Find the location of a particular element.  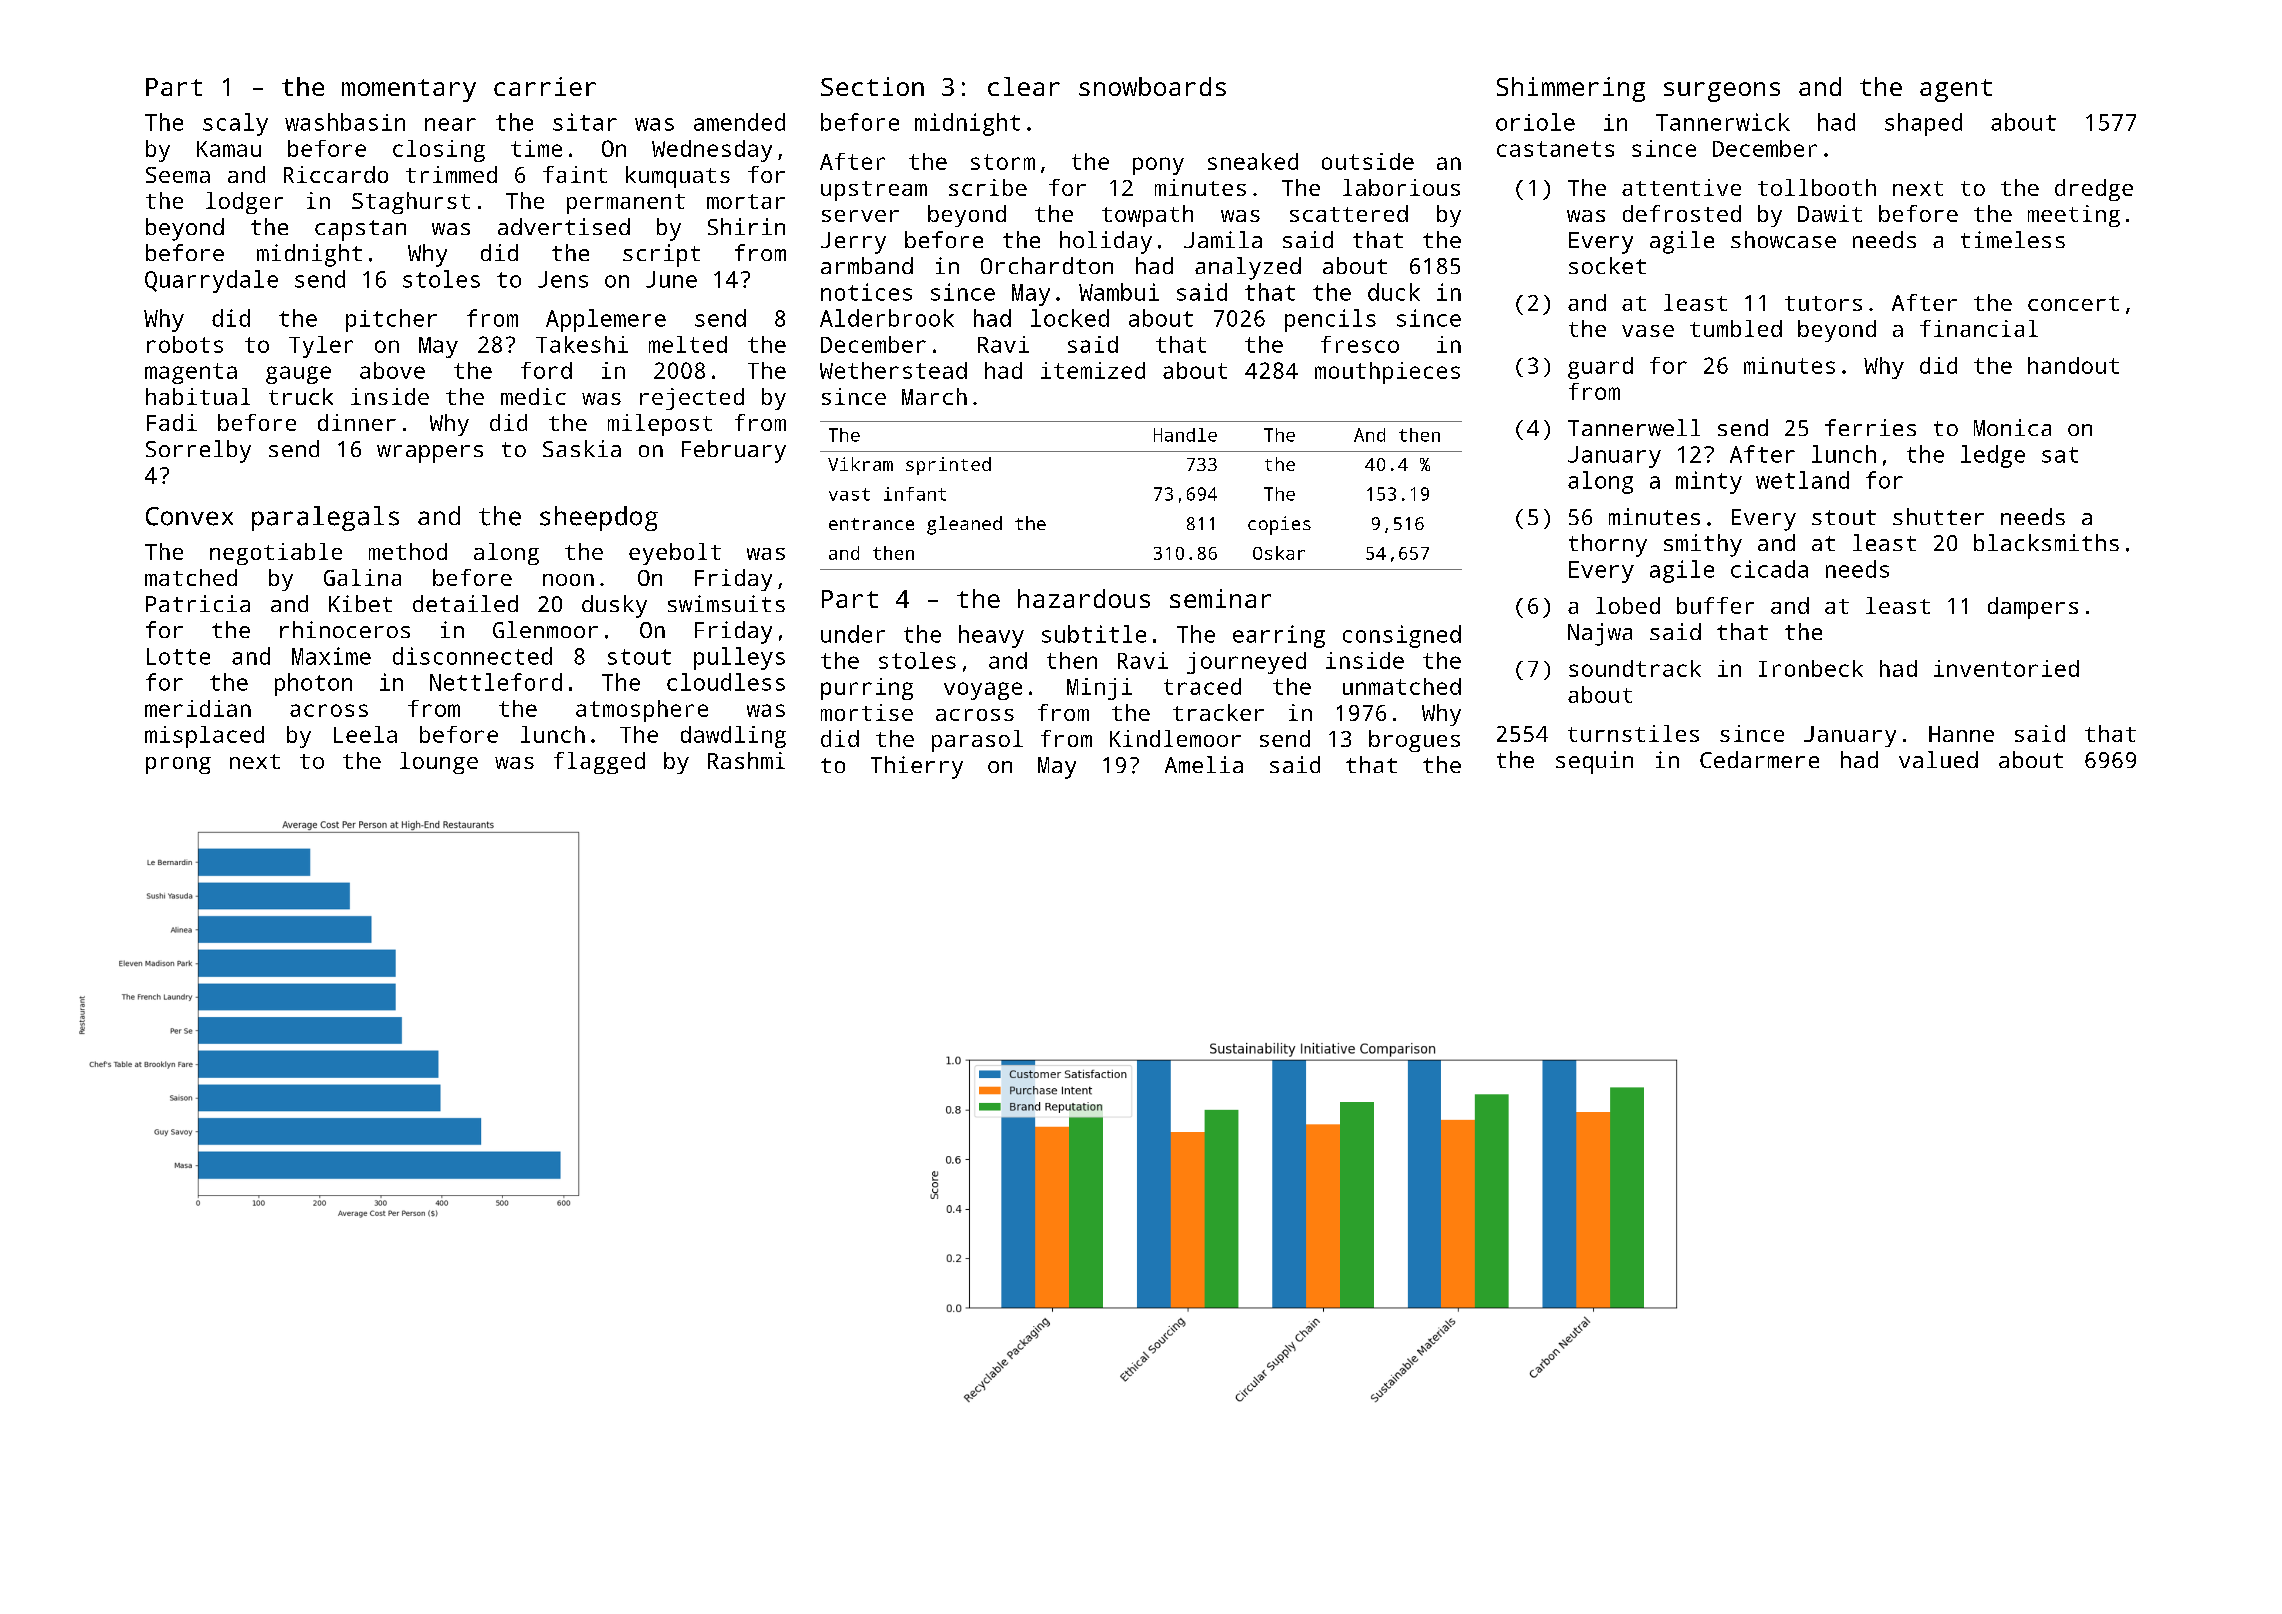

snowboards is located at coordinates (1152, 86).
